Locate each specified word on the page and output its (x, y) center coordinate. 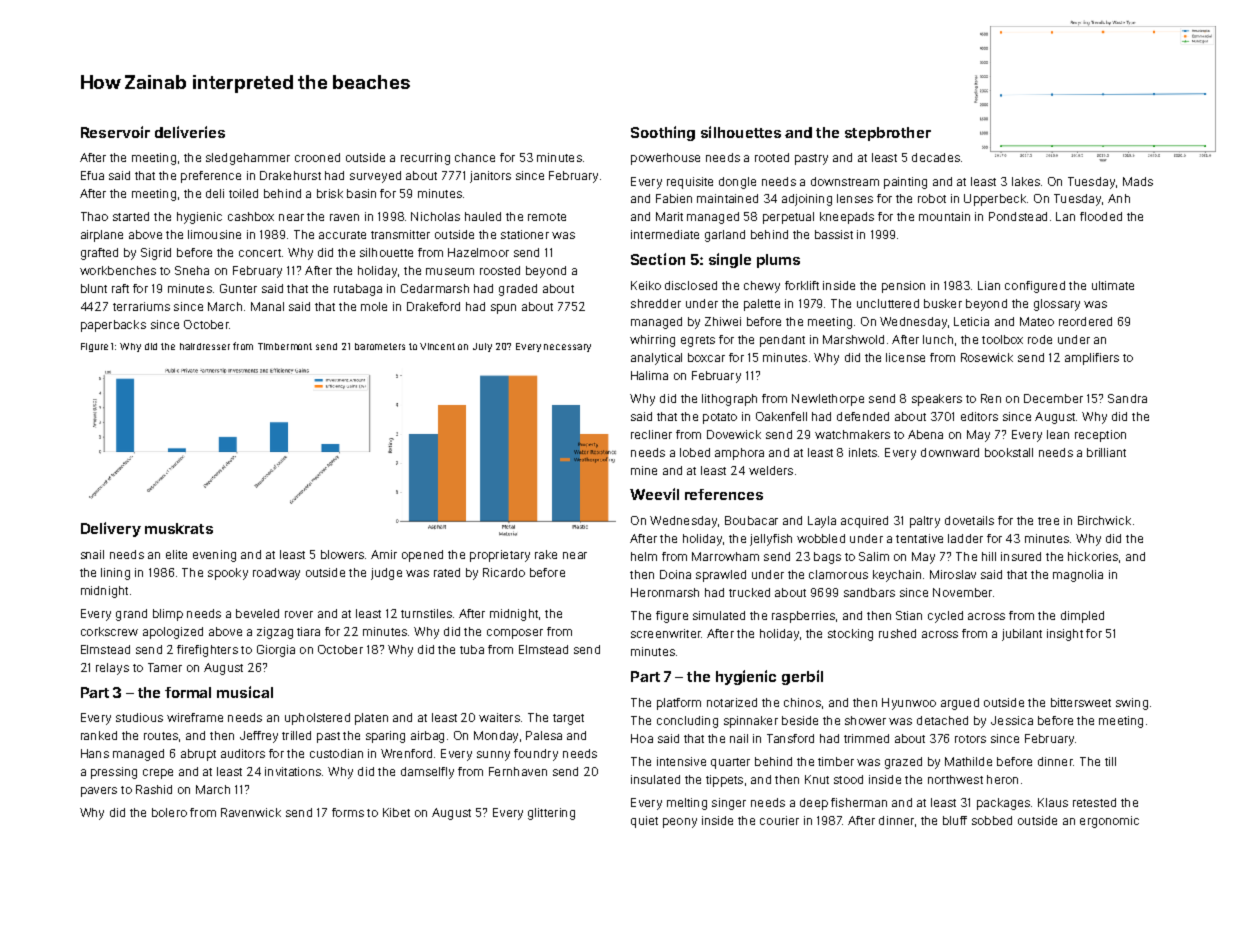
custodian (336, 753)
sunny (493, 756)
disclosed (691, 285)
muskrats (179, 528)
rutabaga (358, 290)
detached (942, 720)
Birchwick (1104, 520)
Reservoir (115, 132)
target (568, 719)
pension (903, 287)
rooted (772, 157)
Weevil (654, 494)
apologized (173, 633)
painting (905, 183)
